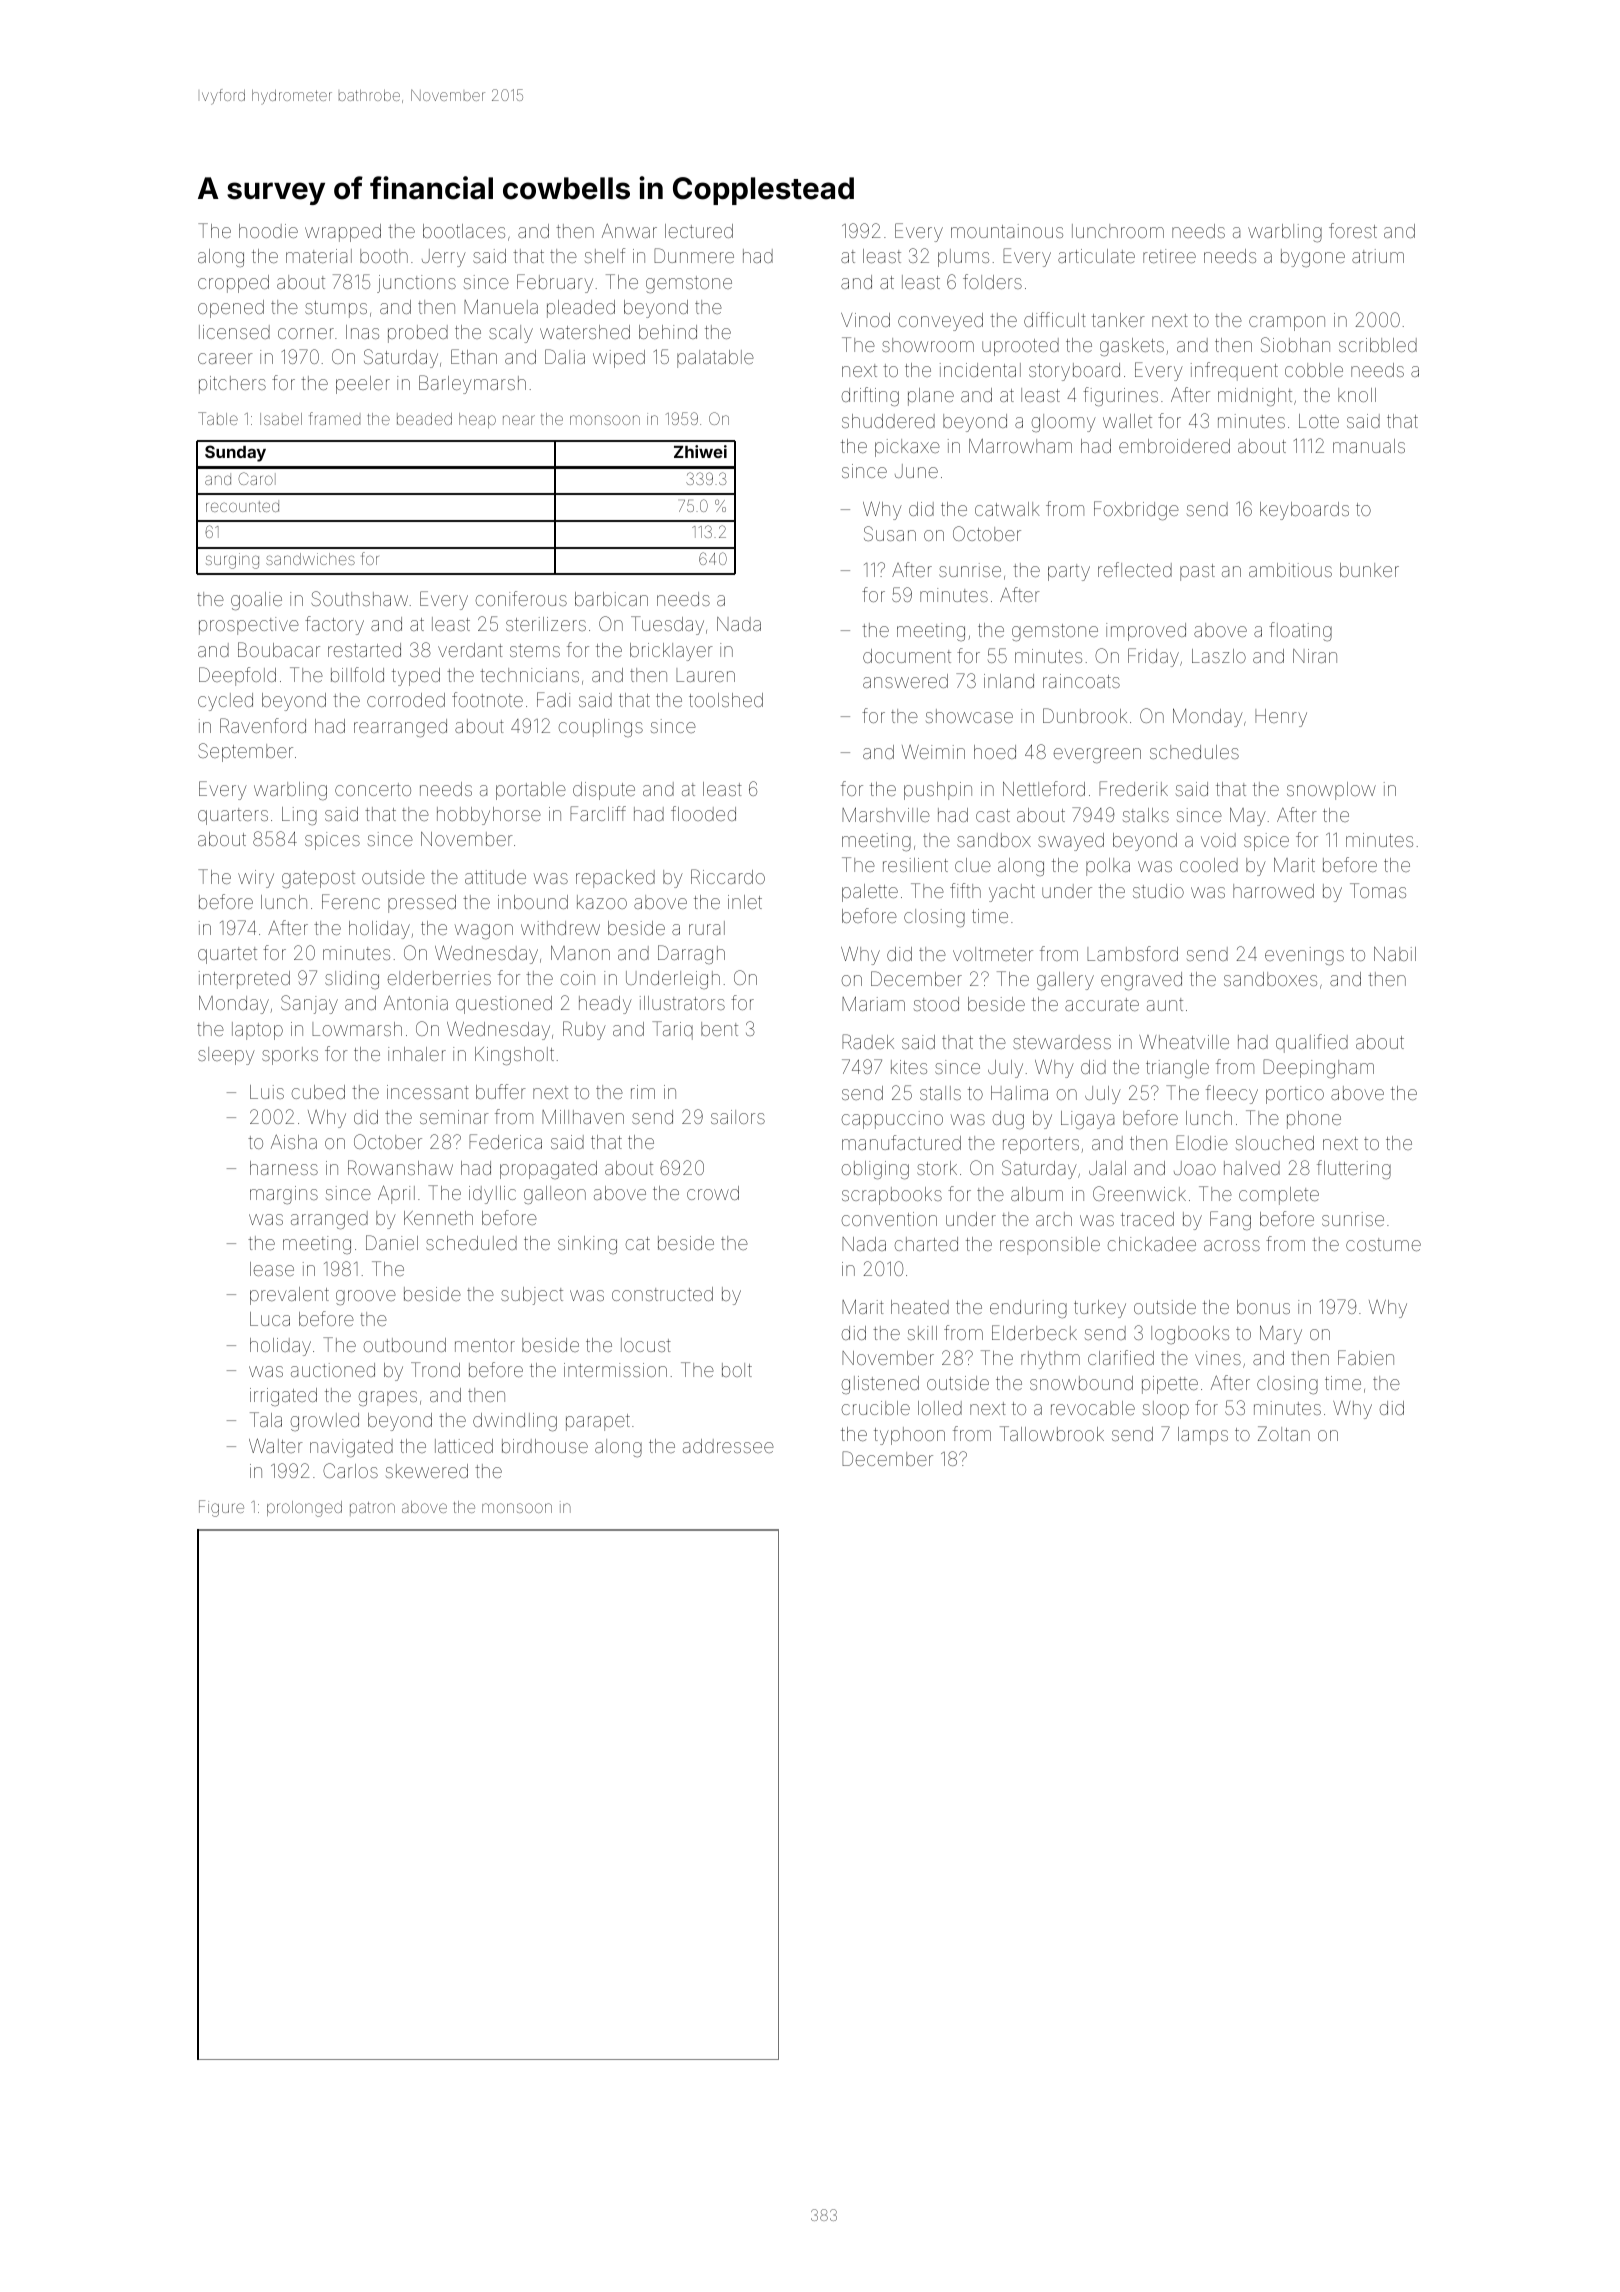 The width and height of the document is (1620, 2292). I want to click on sailors, so click(738, 1117).
